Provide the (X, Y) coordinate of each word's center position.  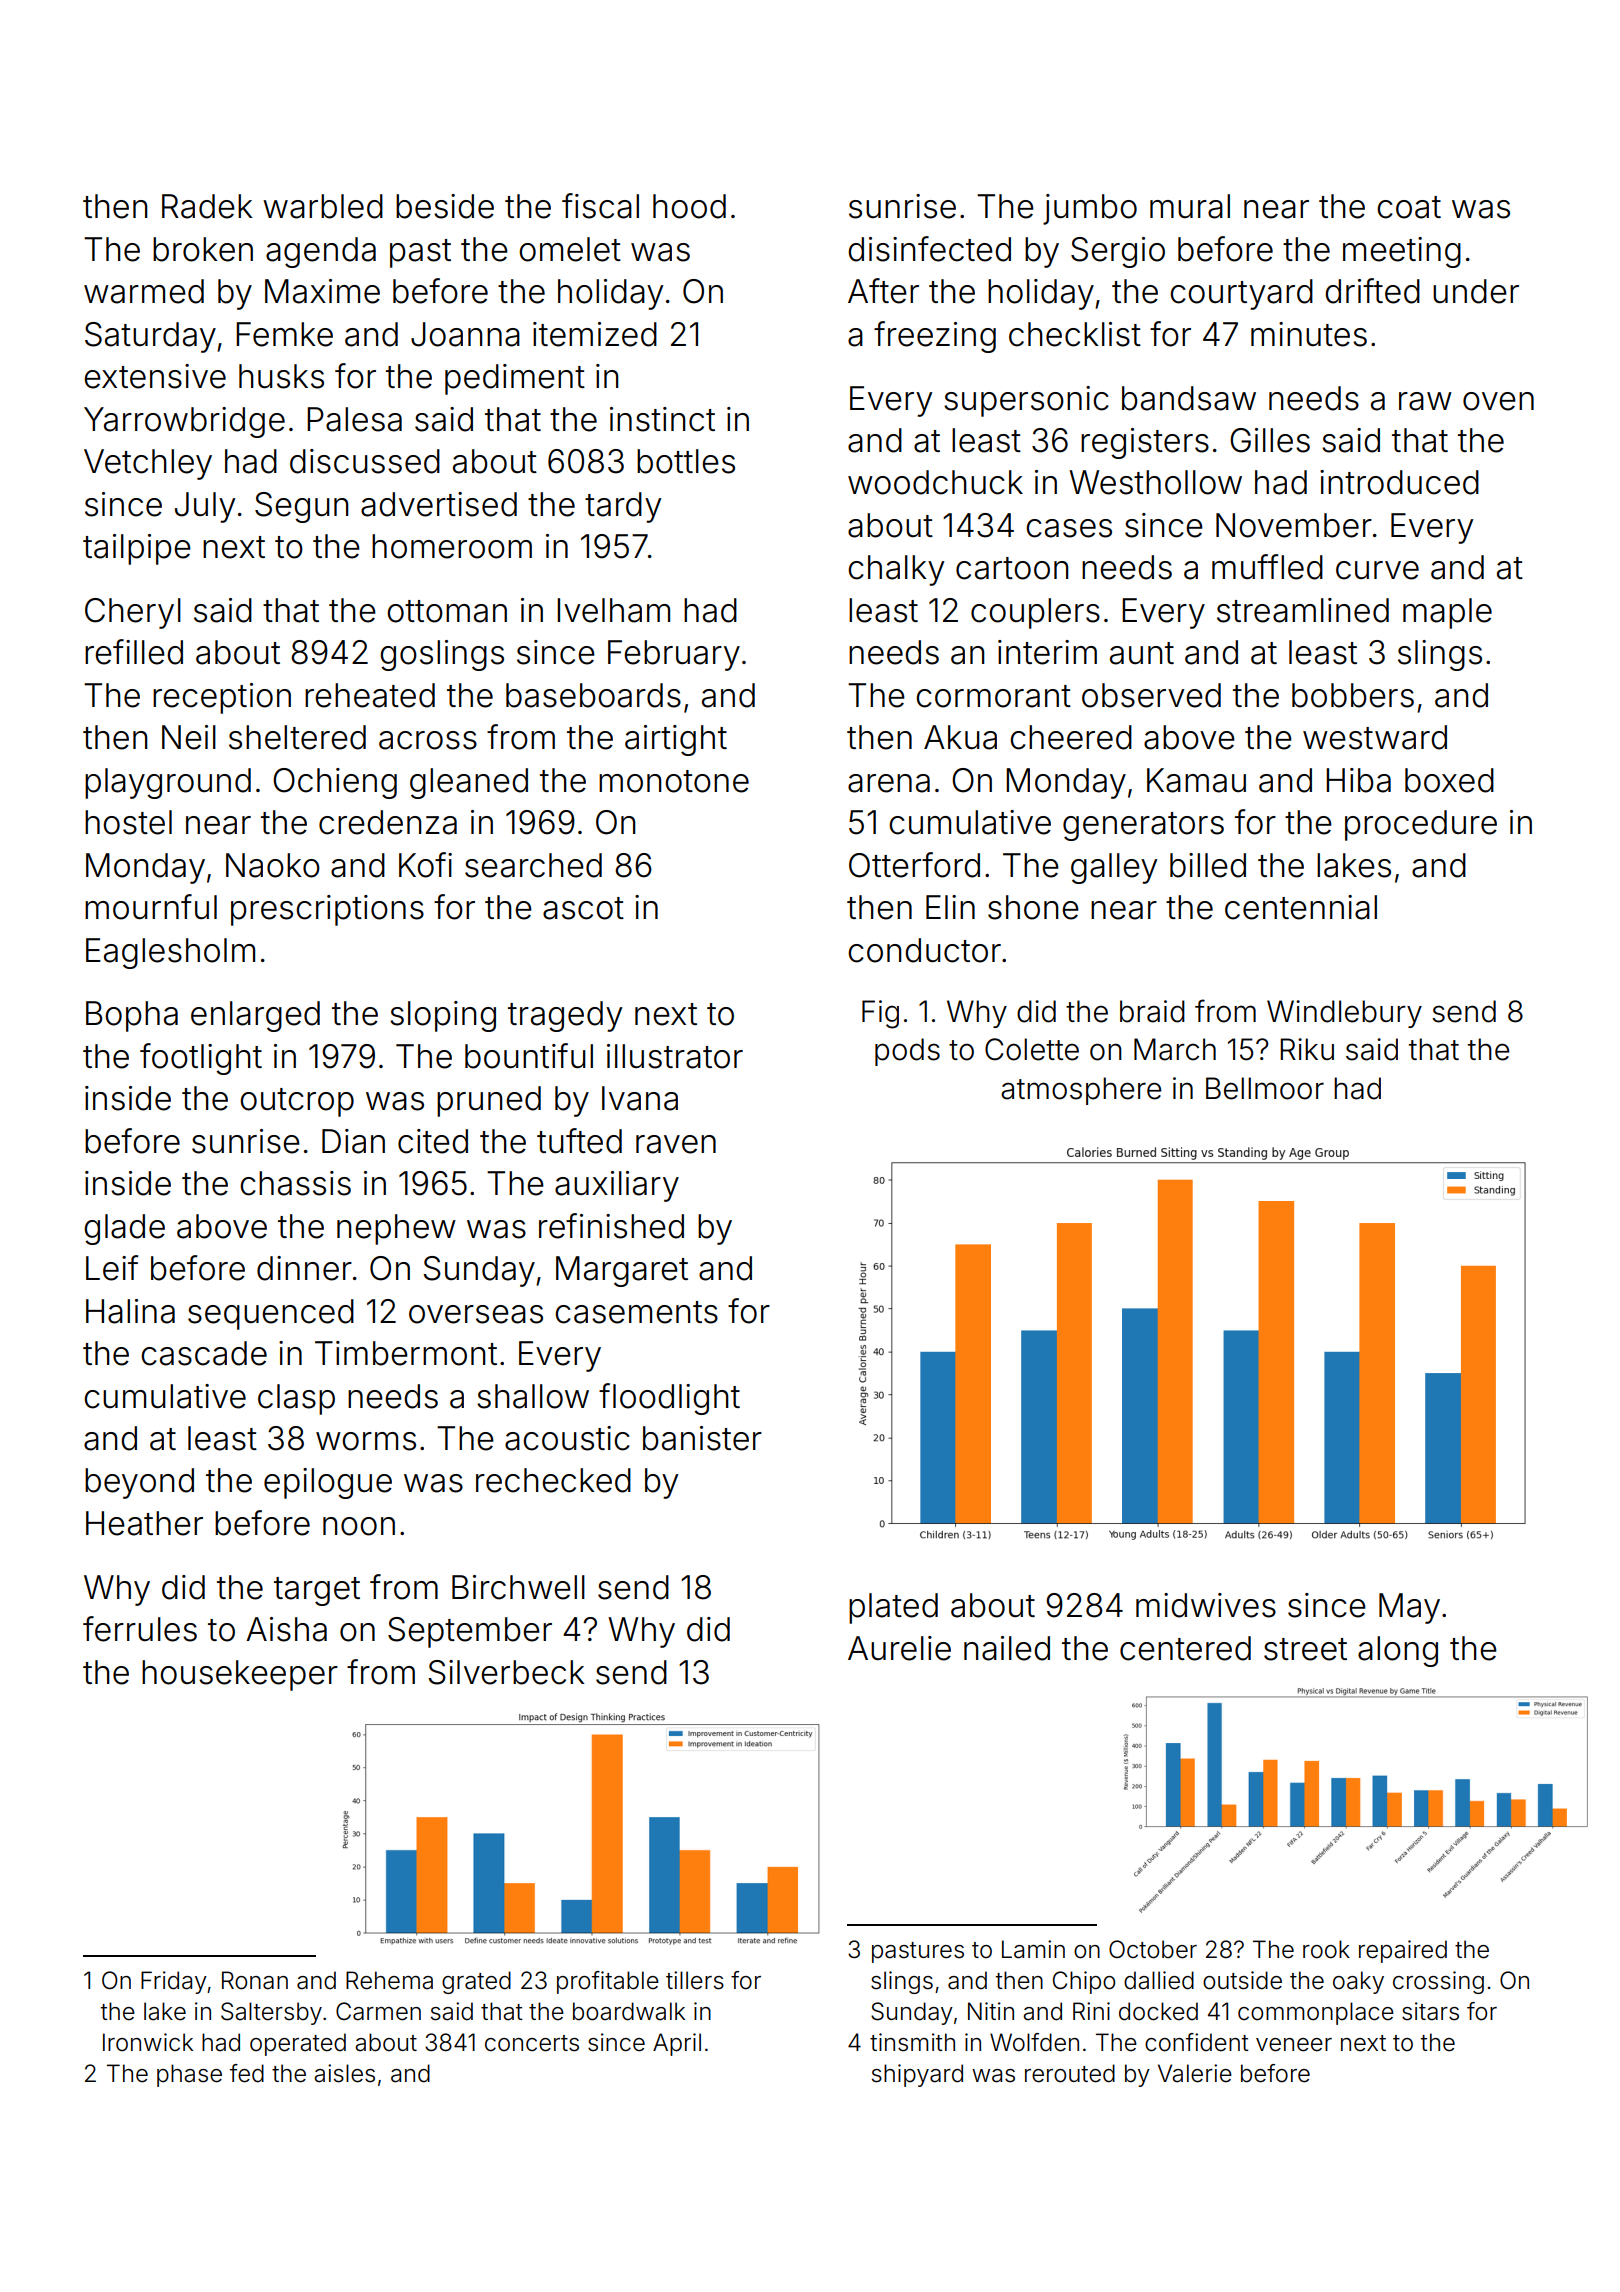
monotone (674, 781)
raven (676, 1144)
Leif (112, 1268)
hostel (128, 822)
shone (1033, 907)
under (1476, 291)
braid (1152, 1011)
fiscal (600, 206)
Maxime (322, 291)
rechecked (553, 1480)
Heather (144, 1523)
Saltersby (271, 2013)
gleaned (469, 783)
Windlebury (1344, 1014)
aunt (1142, 653)
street (1305, 1649)
